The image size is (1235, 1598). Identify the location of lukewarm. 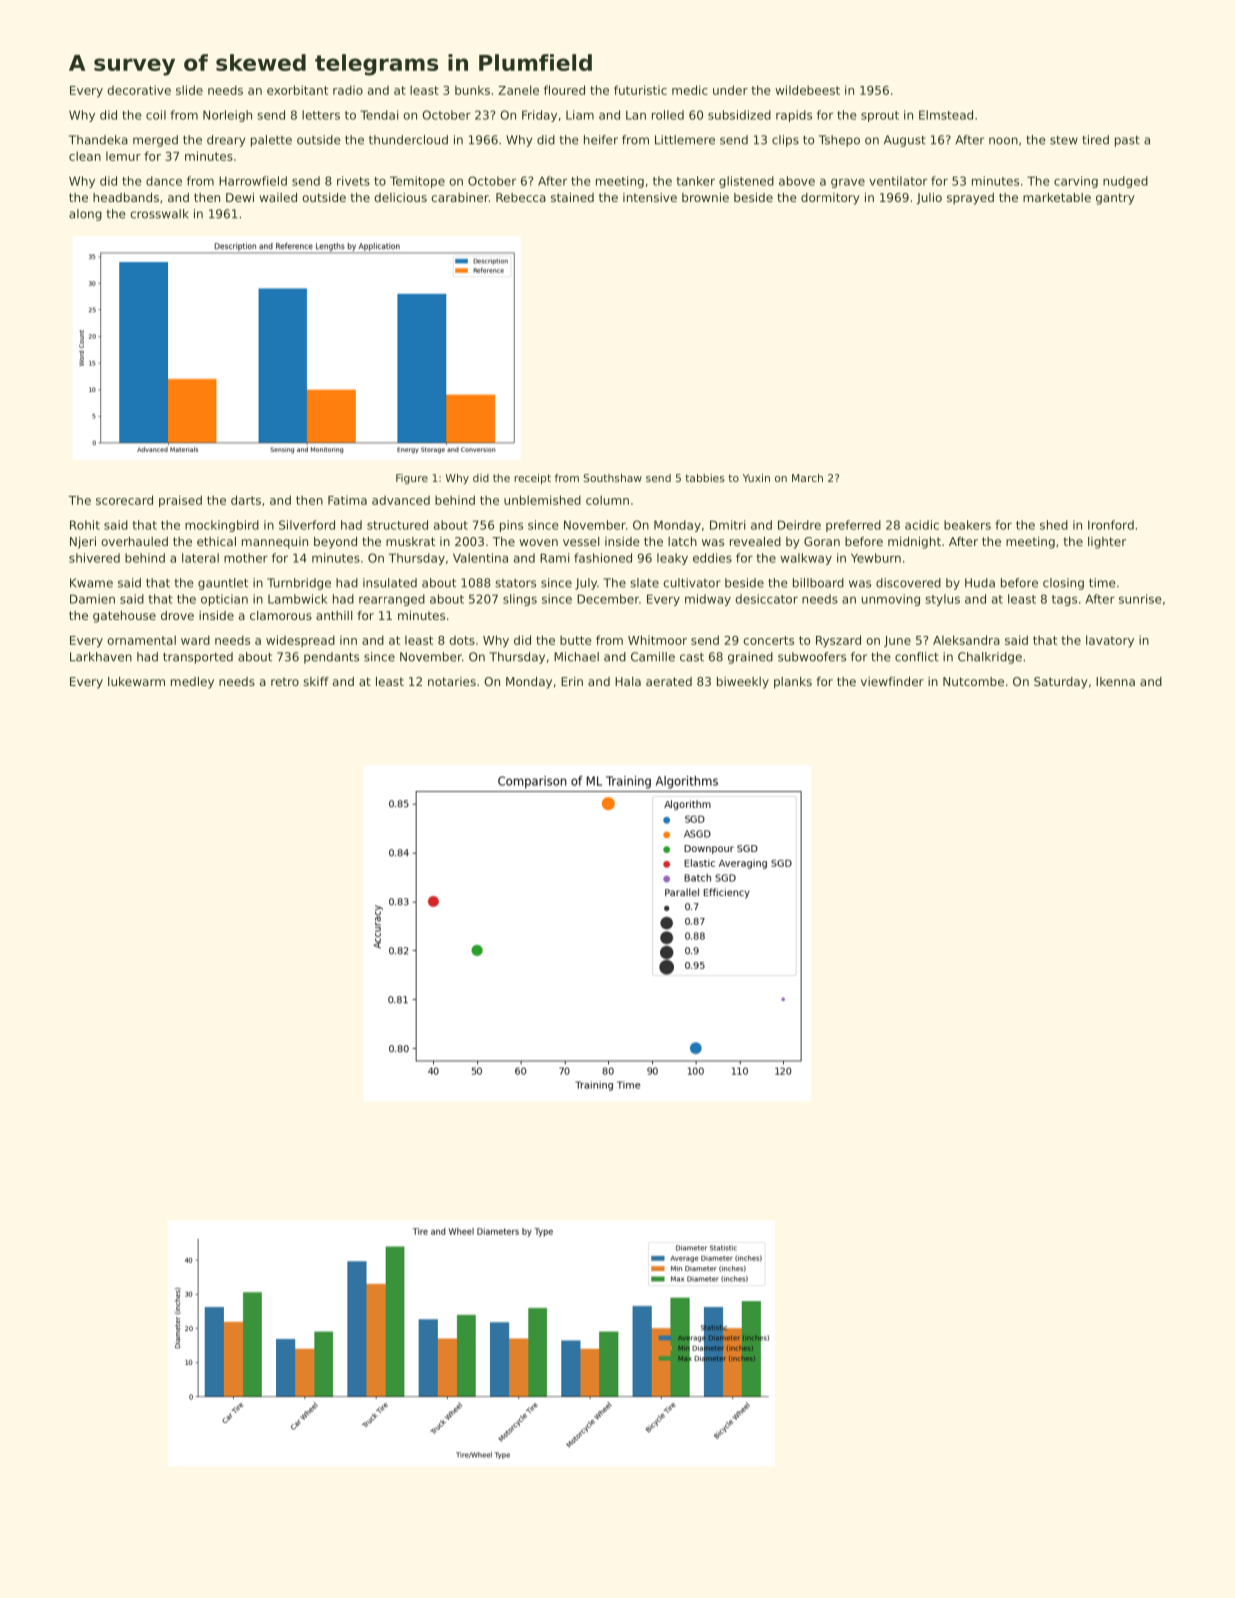
(136, 681).
